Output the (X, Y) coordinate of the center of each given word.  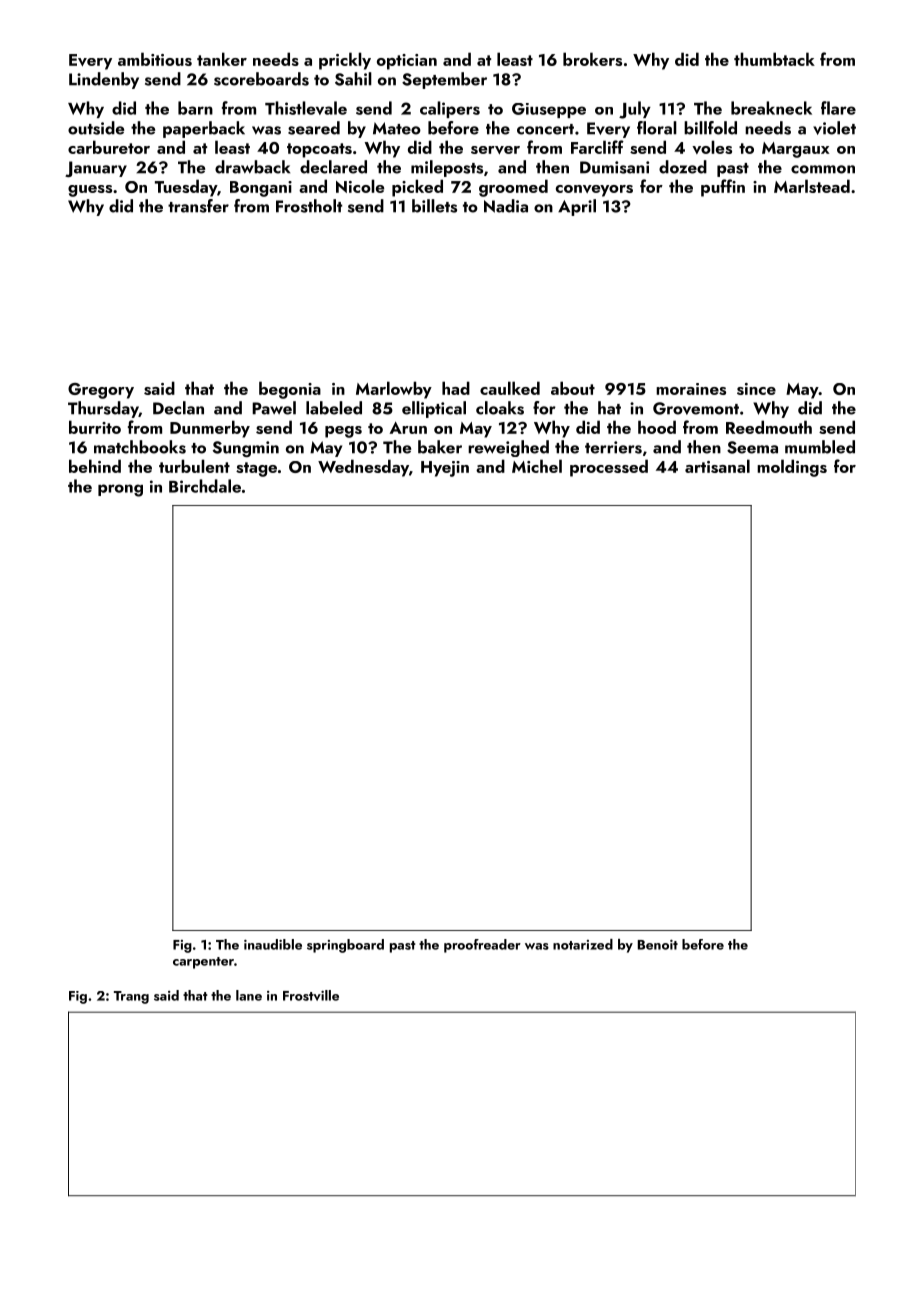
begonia (290, 390)
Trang (131, 997)
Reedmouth (769, 427)
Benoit (658, 945)
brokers (592, 59)
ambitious (155, 59)
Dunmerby (210, 429)
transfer (198, 206)
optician (407, 62)
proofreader (482, 946)
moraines (691, 389)
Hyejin (445, 469)
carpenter (203, 963)
